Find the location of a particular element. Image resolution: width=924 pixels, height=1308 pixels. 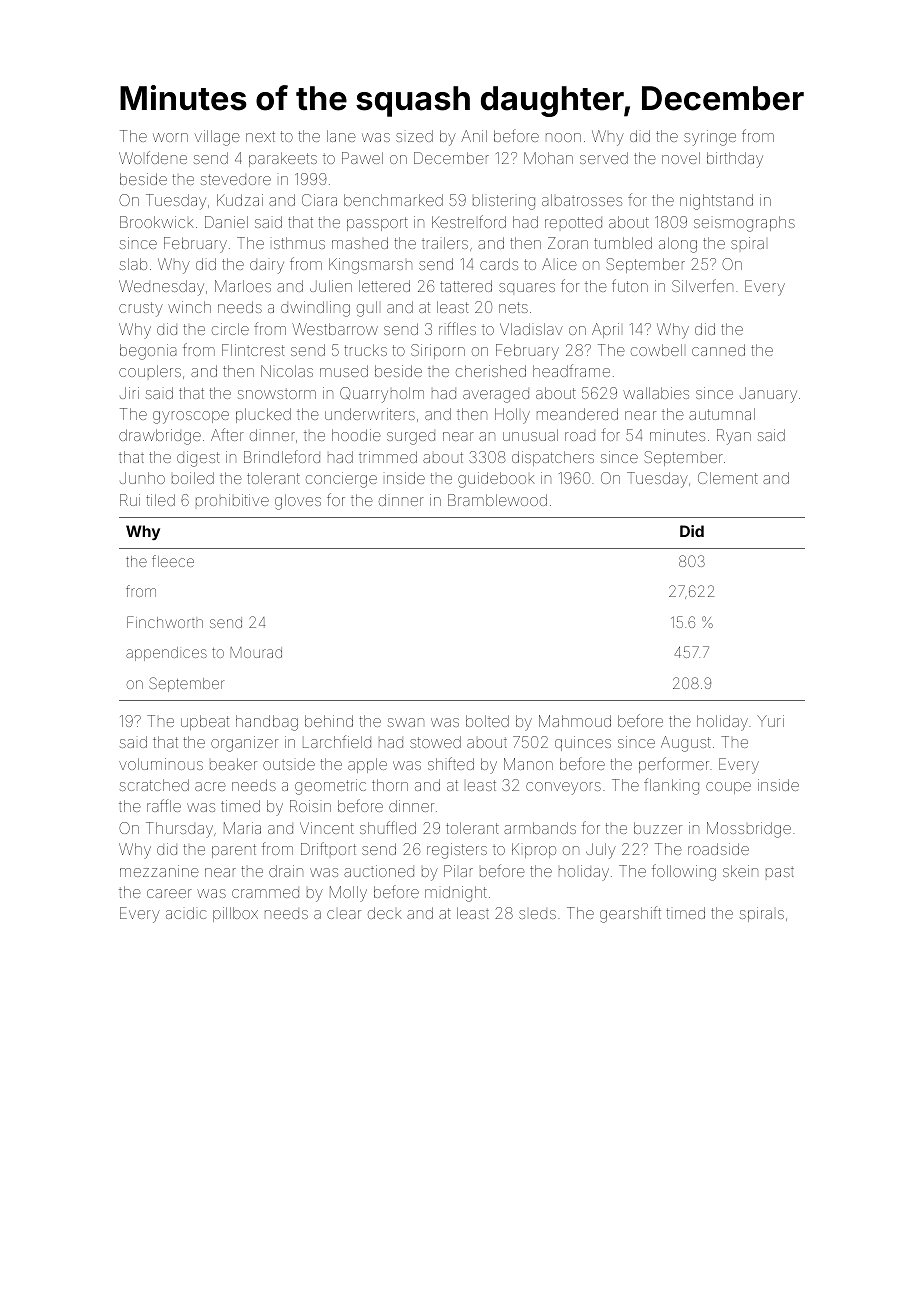

scratched is located at coordinates (154, 785).
